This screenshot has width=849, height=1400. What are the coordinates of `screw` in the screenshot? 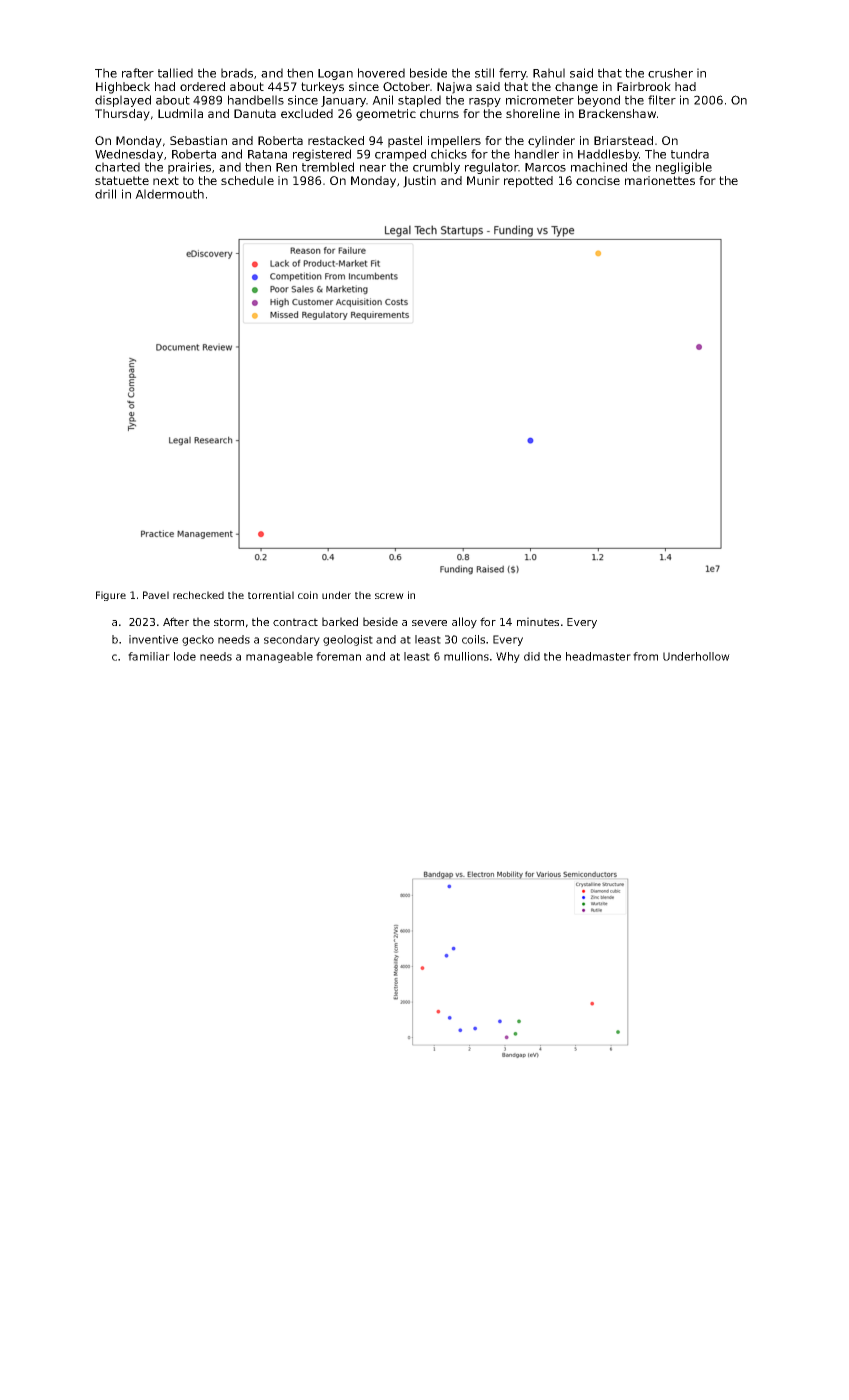 It's located at (389, 596).
